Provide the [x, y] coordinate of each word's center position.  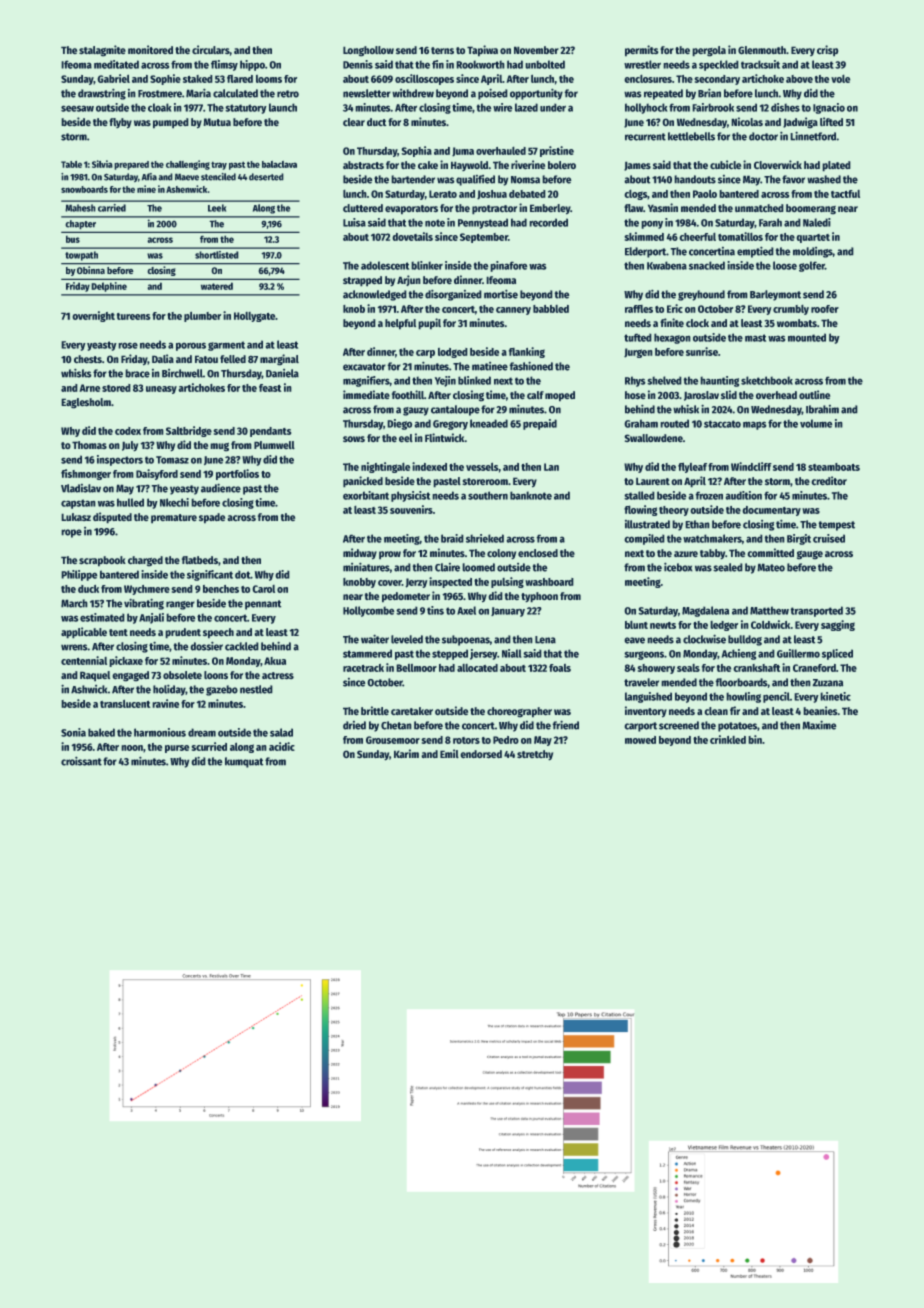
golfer [812, 266]
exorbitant [366, 495]
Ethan [697, 524]
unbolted [545, 64]
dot [242, 575]
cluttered [363, 208]
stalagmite [102, 50]
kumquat [244, 762]
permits [641, 50]
